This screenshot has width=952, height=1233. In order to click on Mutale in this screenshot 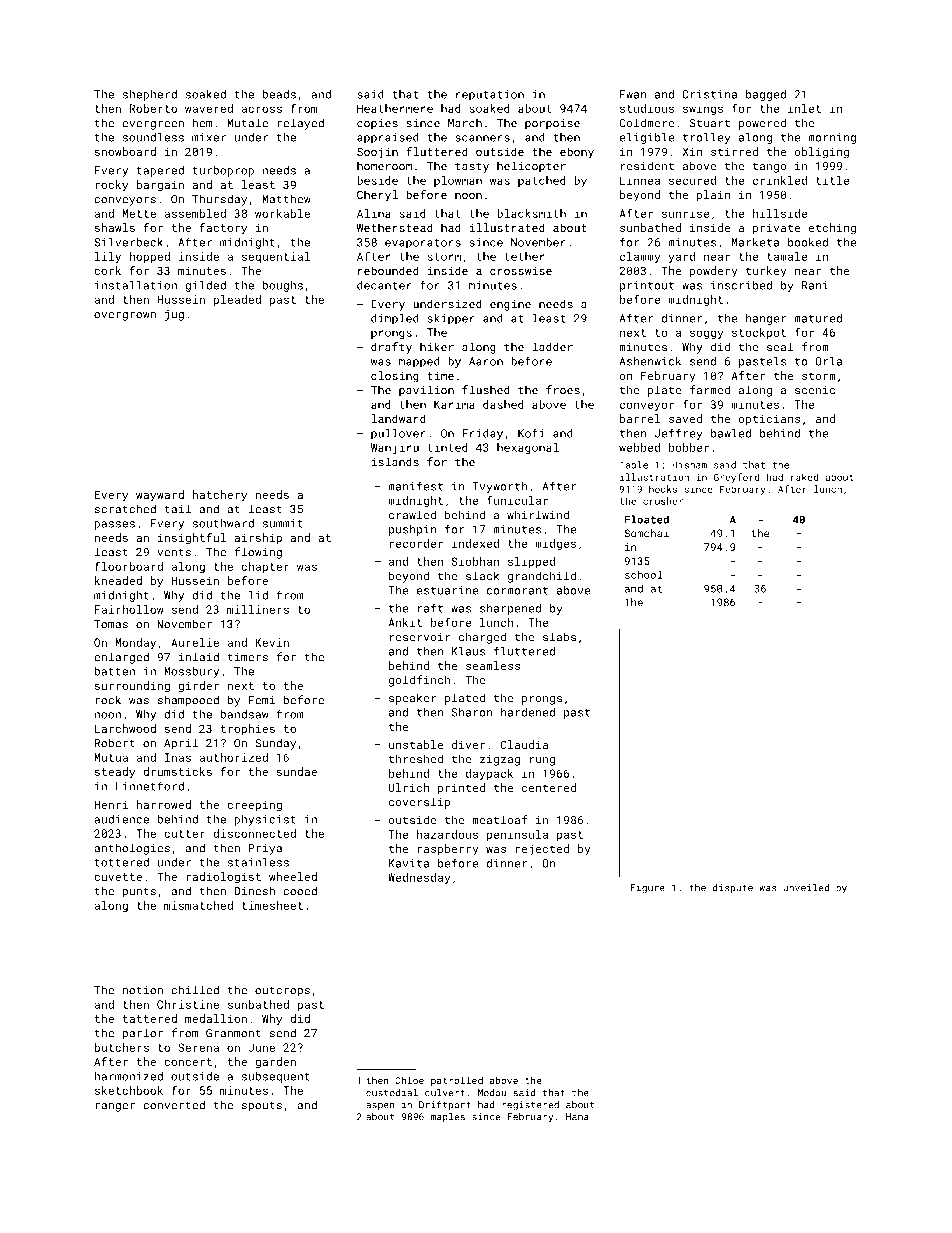, I will do `click(247, 123)`.
